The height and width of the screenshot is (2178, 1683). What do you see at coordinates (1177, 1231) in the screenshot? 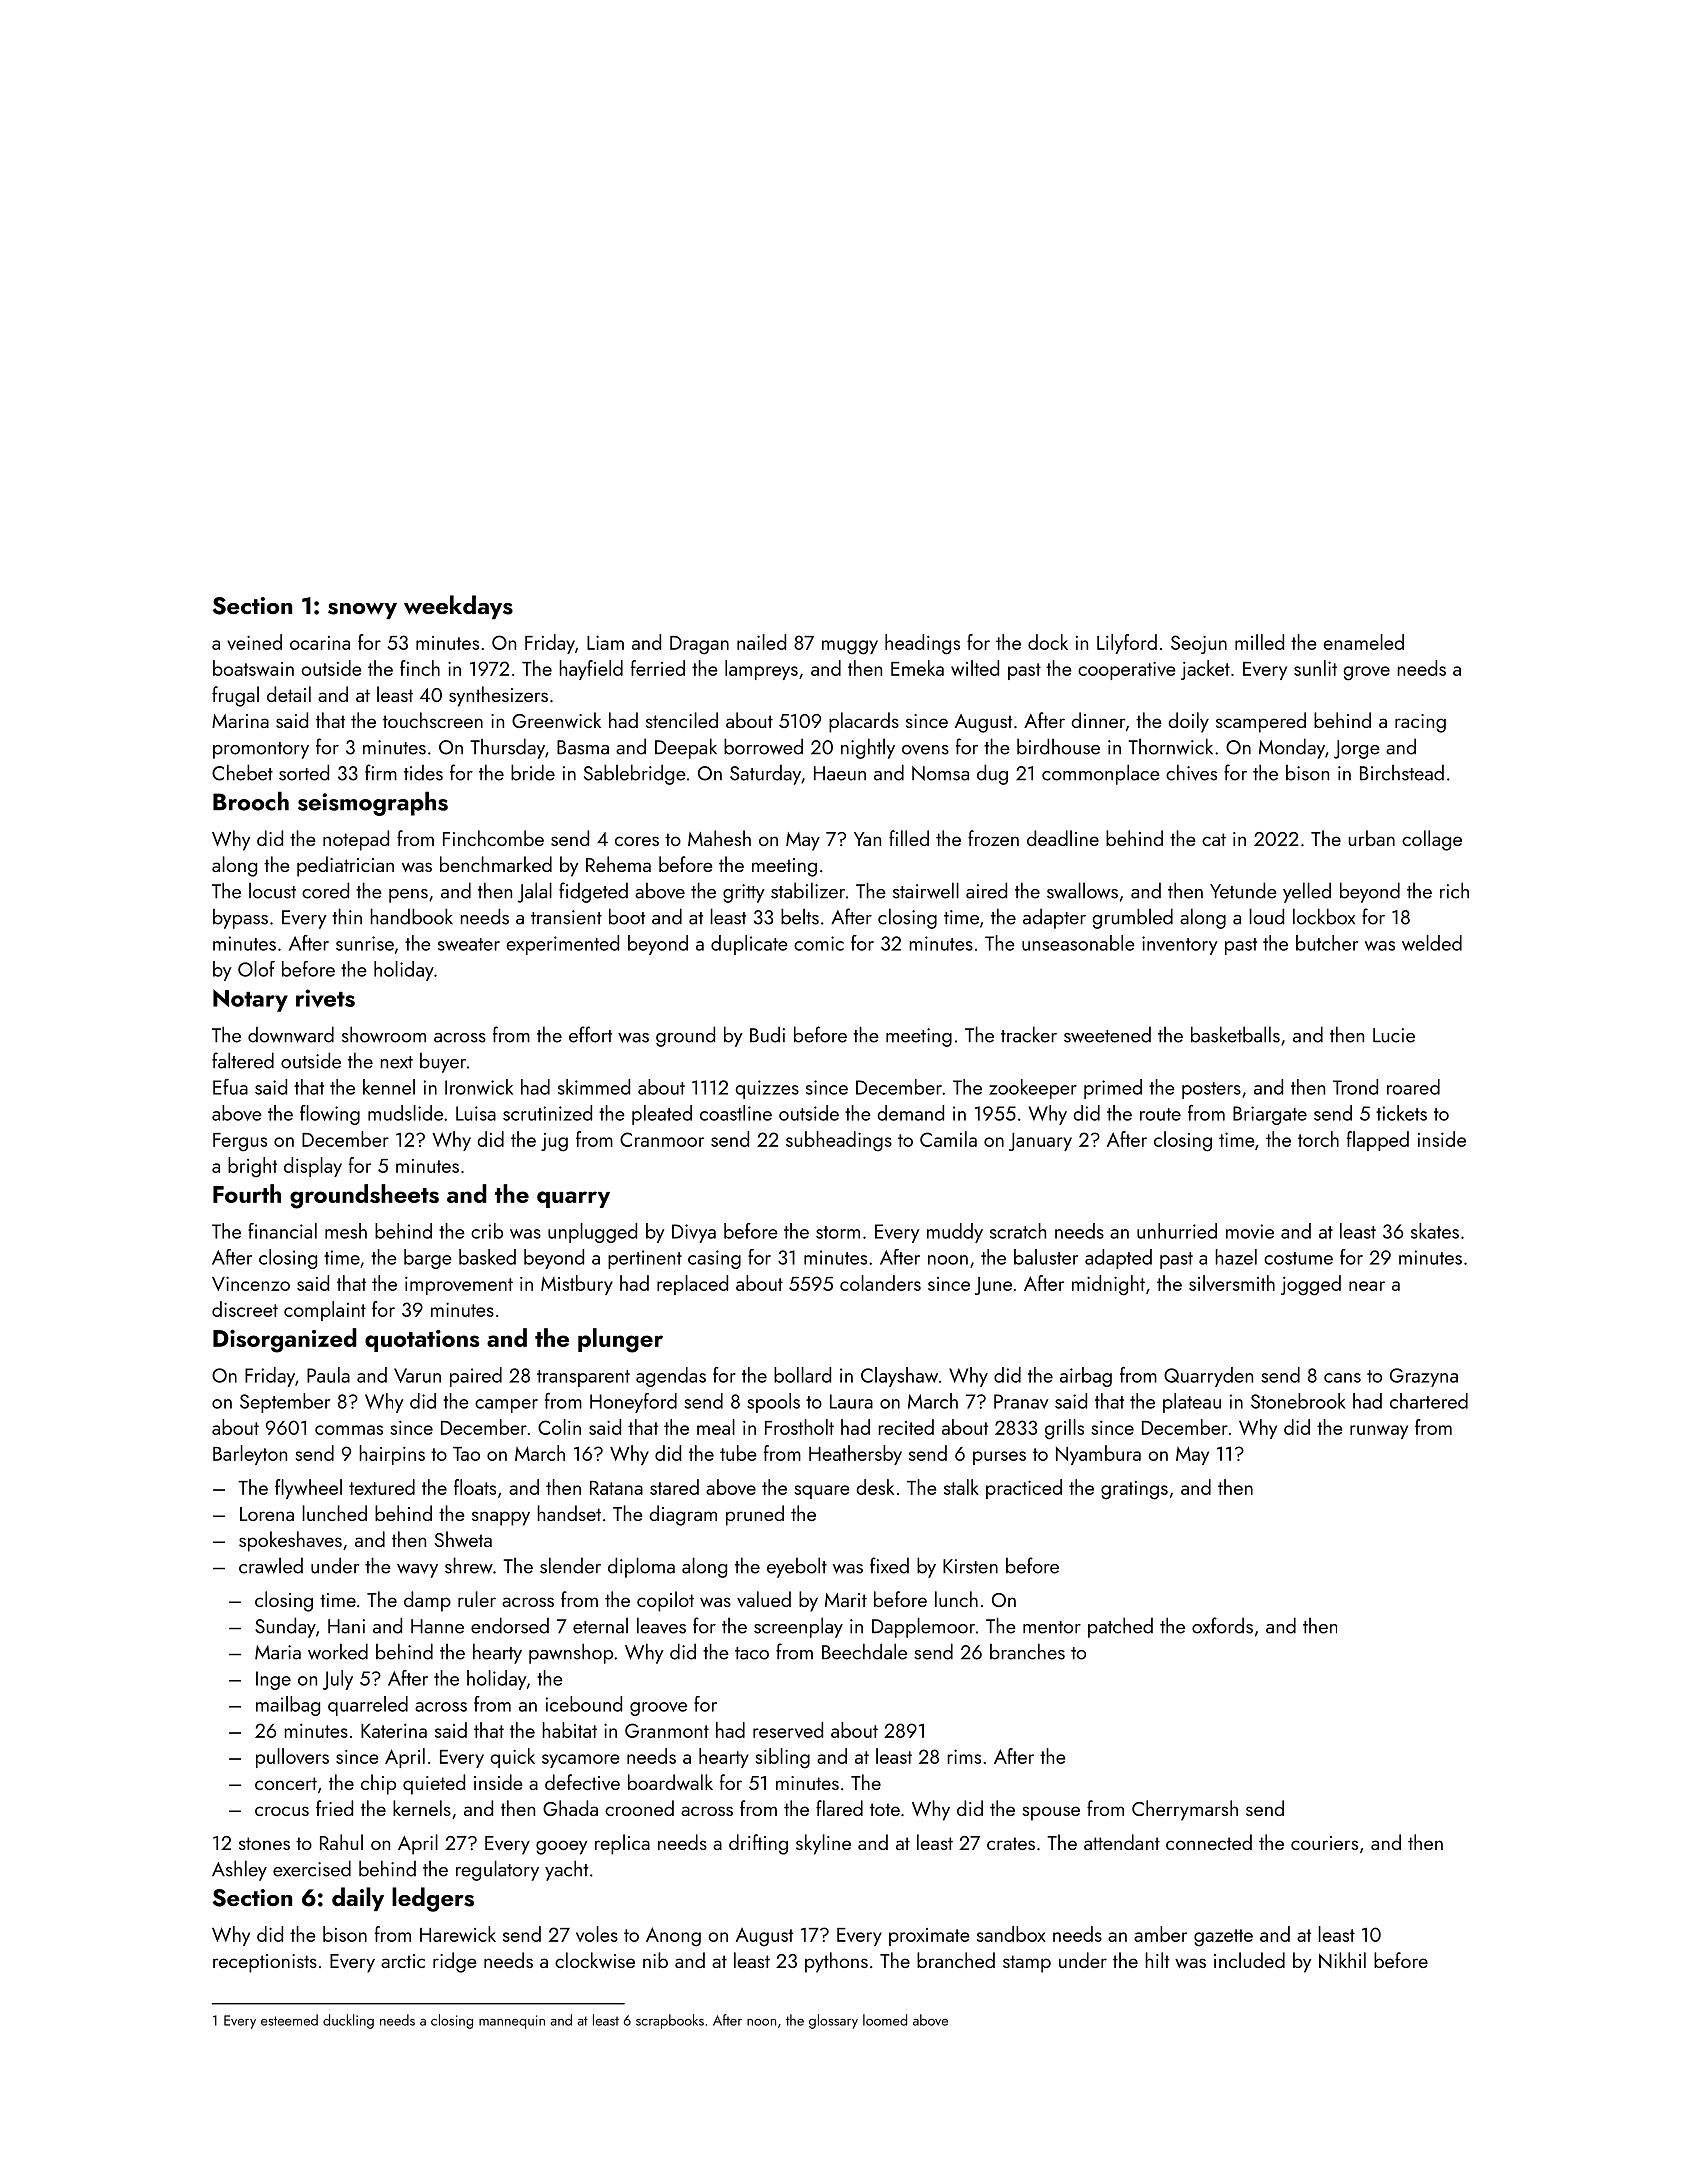
I see `unhurried` at bounding box center [1177, 1231].
